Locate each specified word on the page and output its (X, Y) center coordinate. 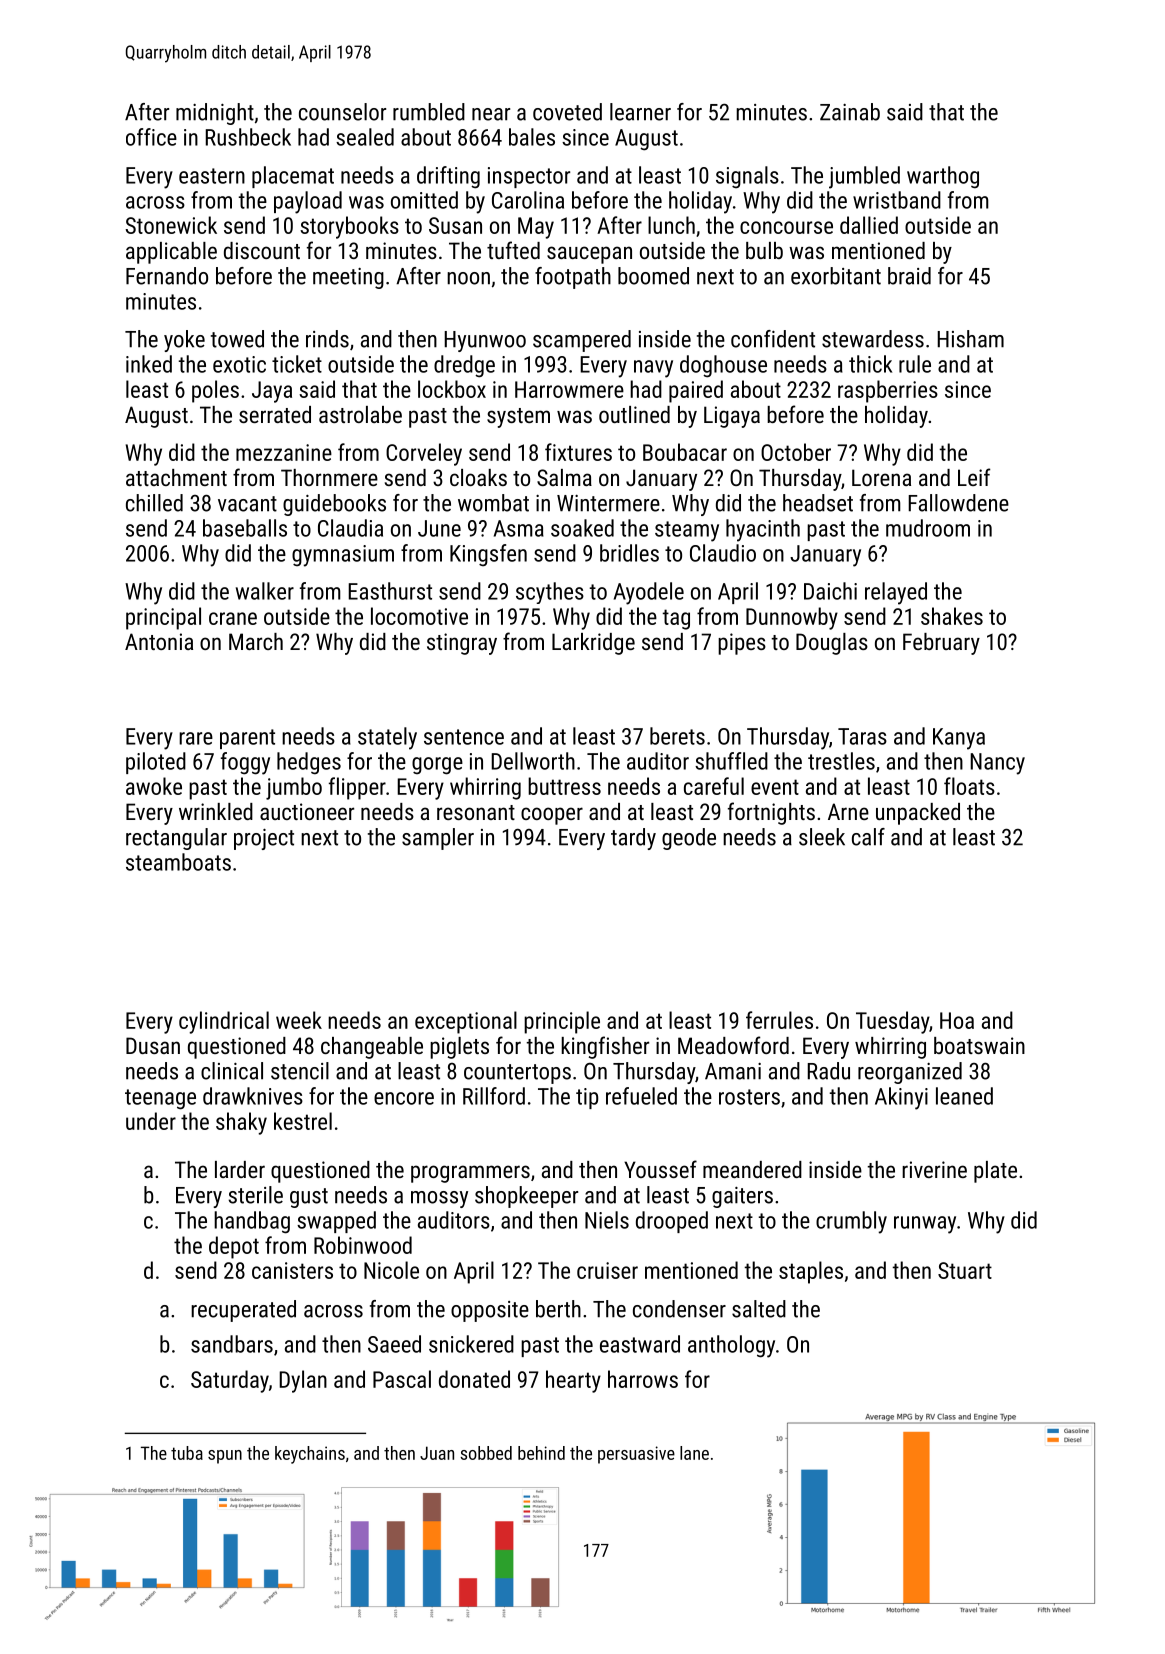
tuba (187, 1453)
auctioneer (307, 811)
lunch (671, 225)
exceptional (466, 1022)
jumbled (864, 177)
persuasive (636, 1455)
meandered (752, 1169)
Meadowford (733, 1045)
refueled (641, 1096)
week (299, 1020)
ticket (297, 364)
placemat (293, 177)
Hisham (970, 339)
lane (694, 1453)
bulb (764, 250)
